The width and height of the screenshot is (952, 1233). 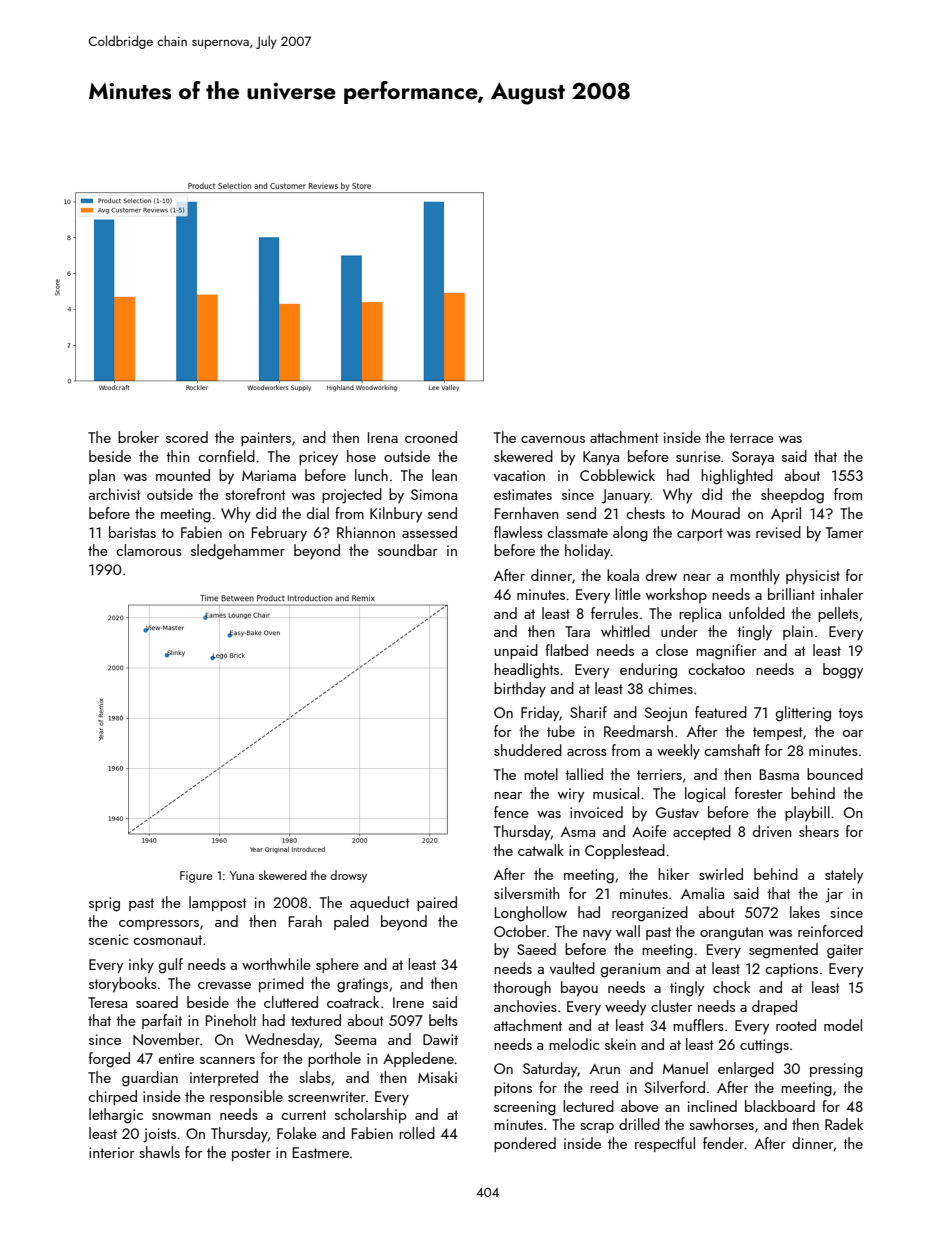 What do you see at coordinates (321, 1152) in the screenshot?
I see `Eastmere` at bounding box center [321, 1152].
